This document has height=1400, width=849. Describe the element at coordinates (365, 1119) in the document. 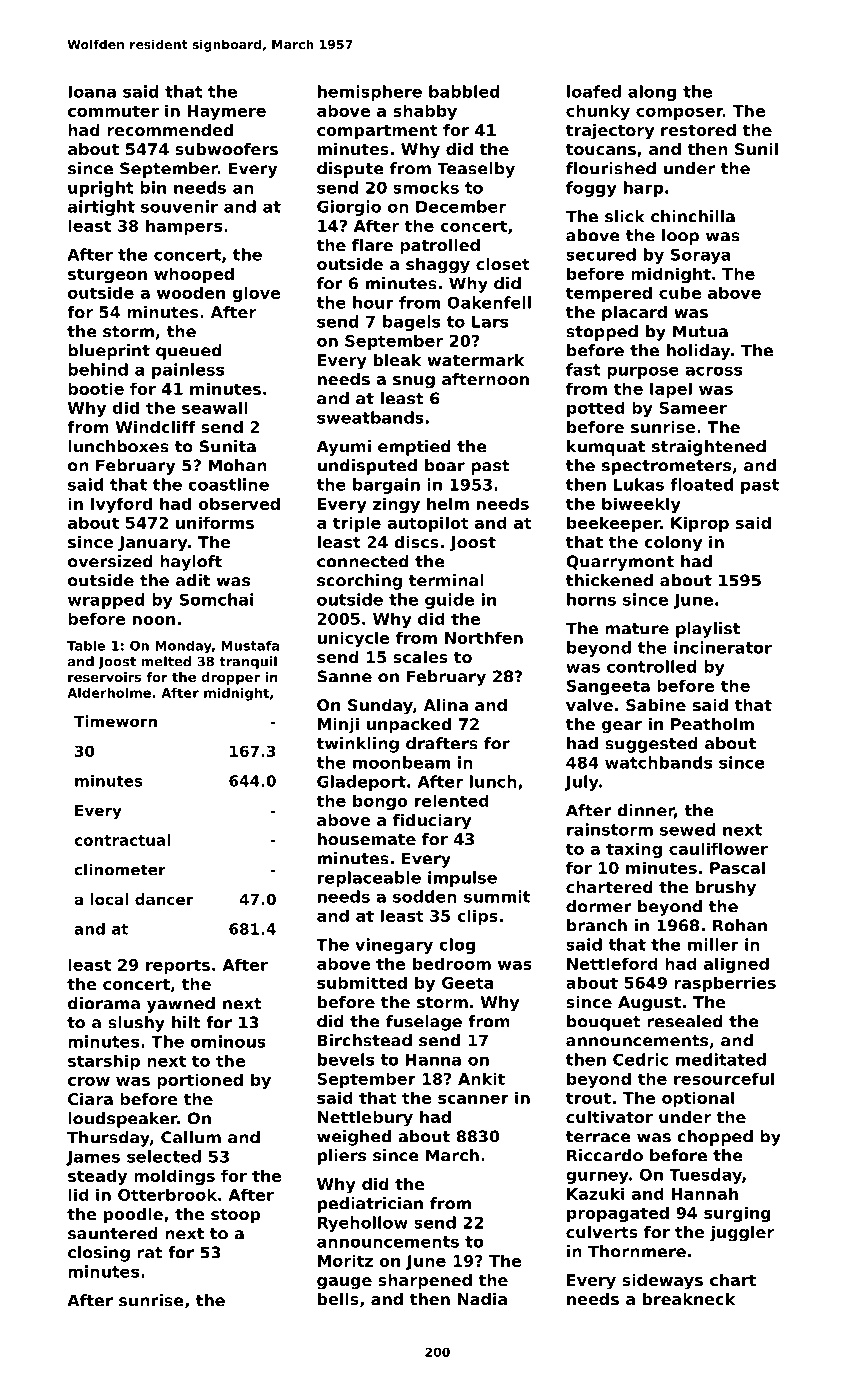

I see `Nettlebury` at that location.
